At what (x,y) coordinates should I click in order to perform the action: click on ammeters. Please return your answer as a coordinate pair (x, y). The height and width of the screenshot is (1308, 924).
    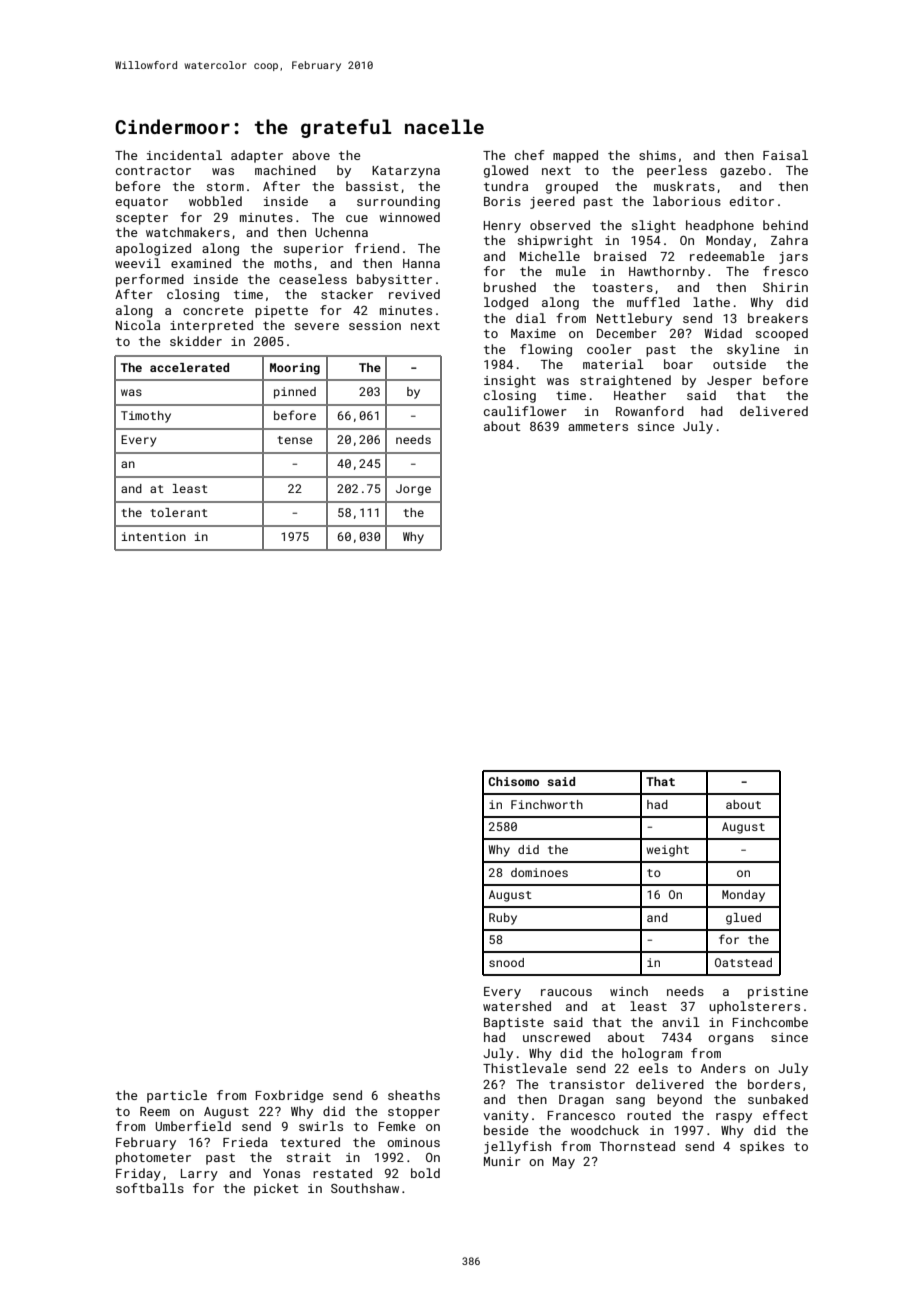
    Looking at the image, I should click on (598, 426).
